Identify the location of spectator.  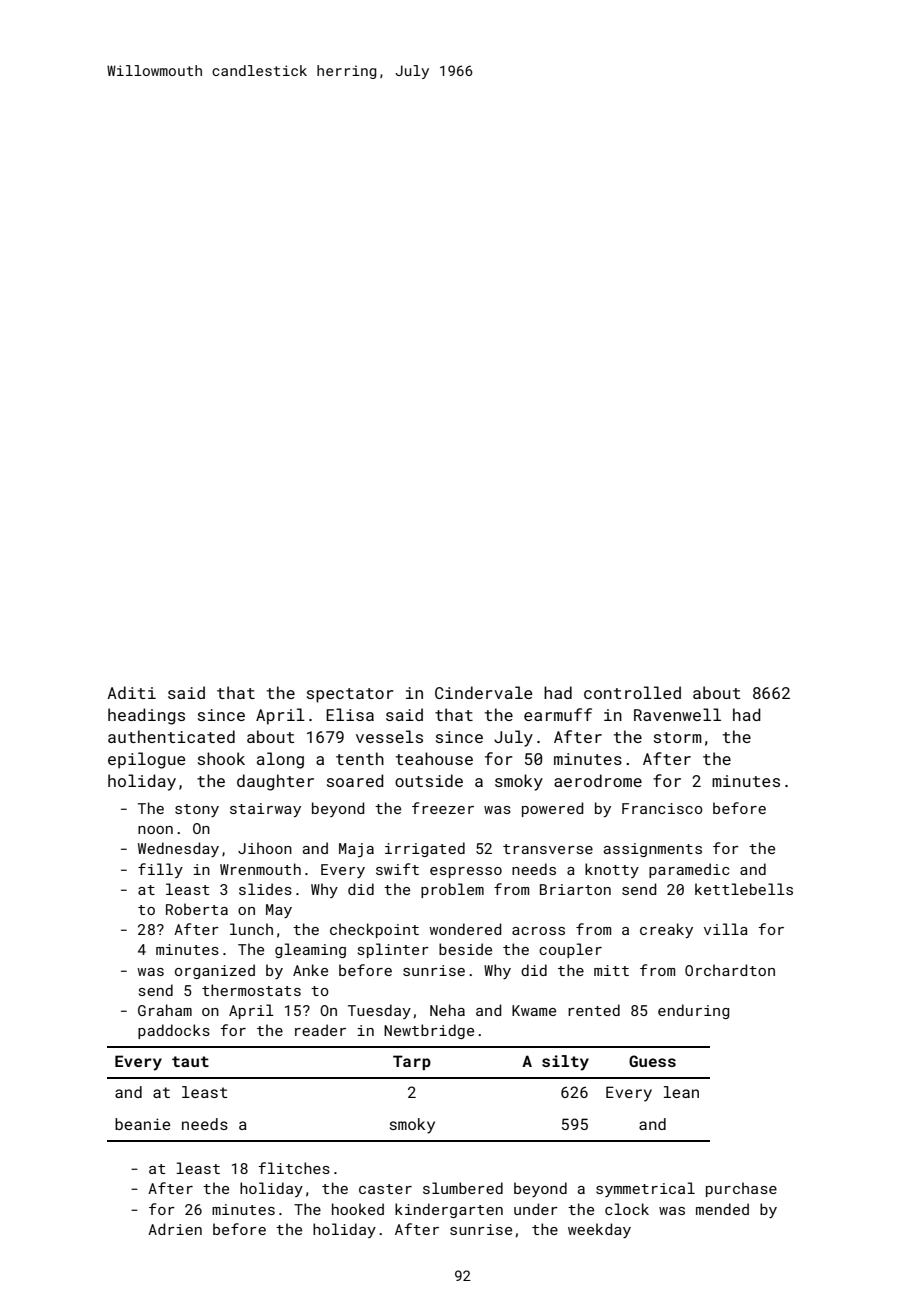
(350, 695).
